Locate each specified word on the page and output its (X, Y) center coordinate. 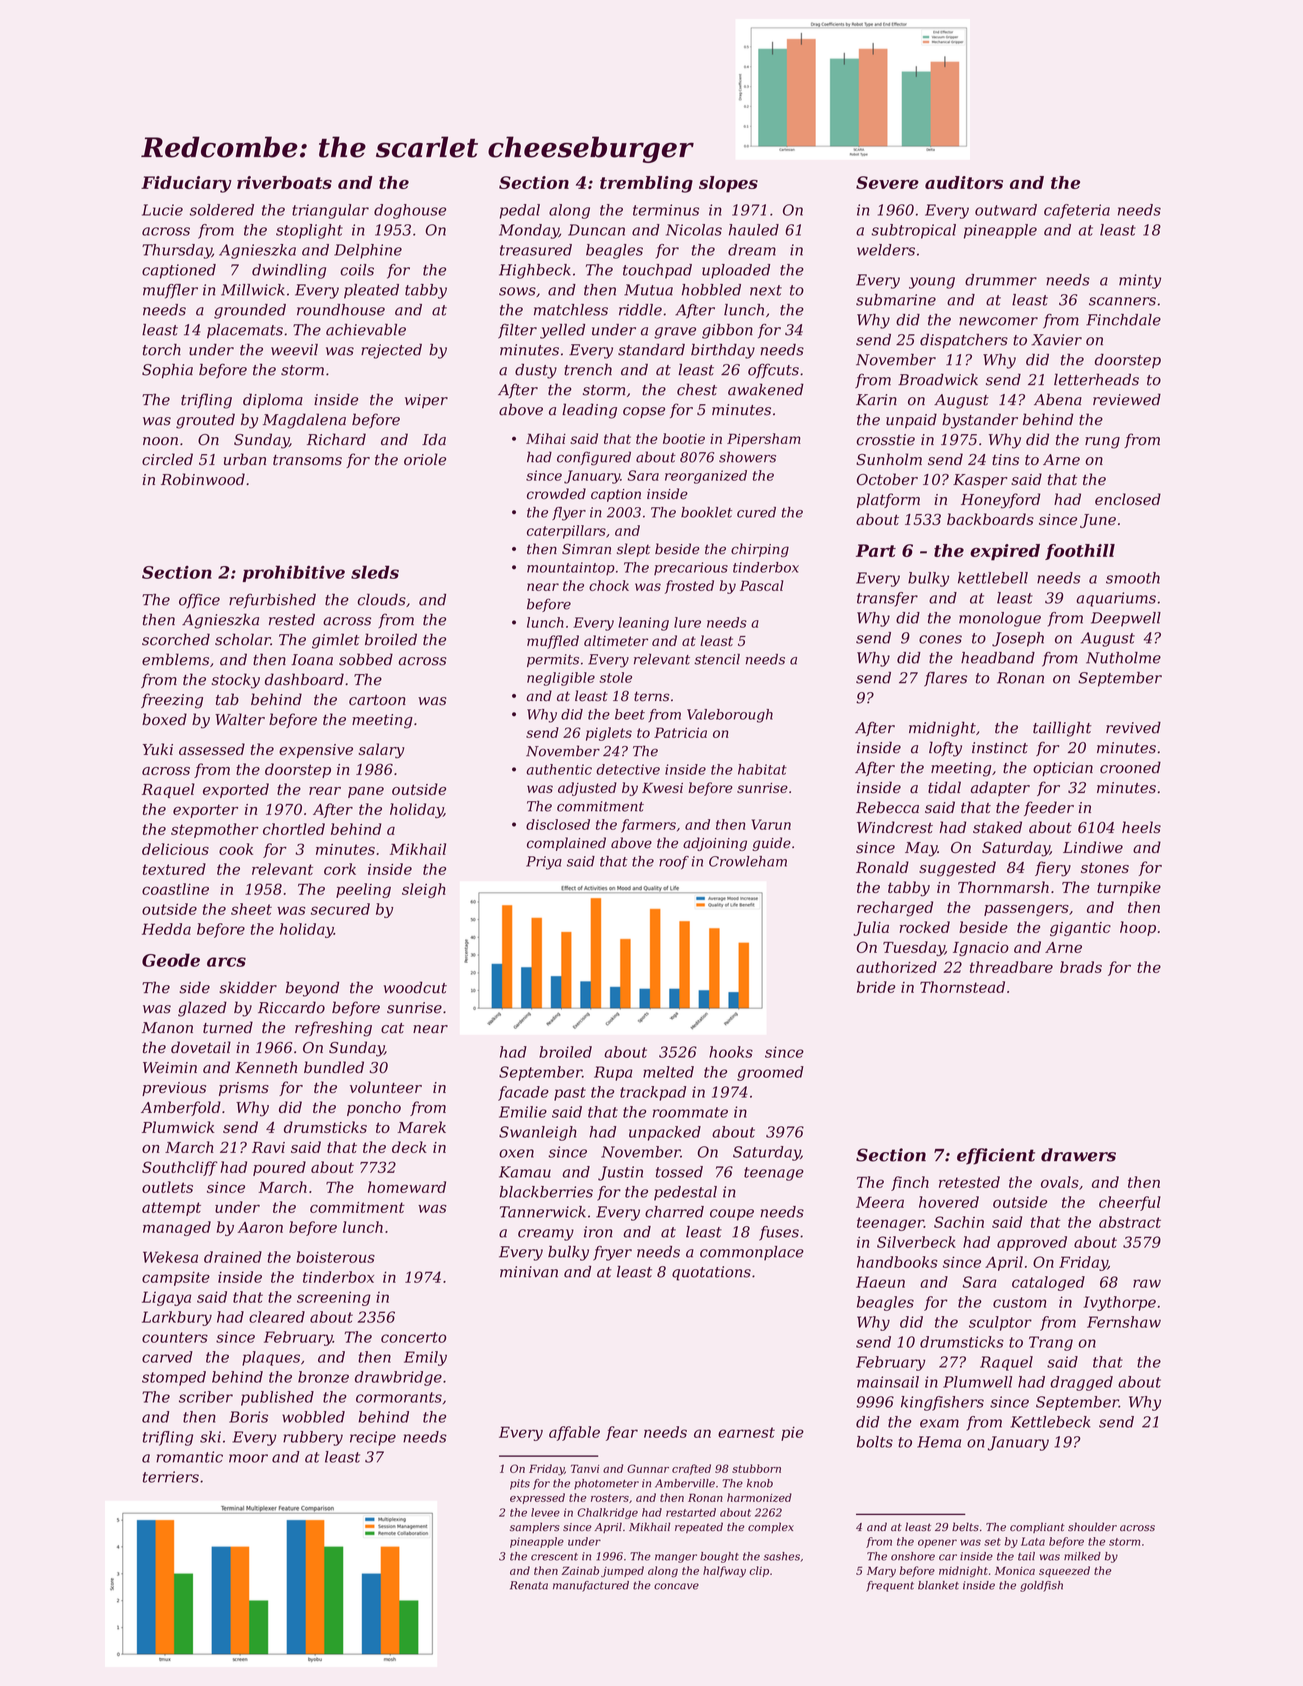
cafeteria (1077, 211)
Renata (529, 1585)
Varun (771, 824)
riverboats (284, 182)
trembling (646, 184)
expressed (537, 1498)
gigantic (1080, 929)
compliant (1037, 1527)
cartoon (377, 700)
